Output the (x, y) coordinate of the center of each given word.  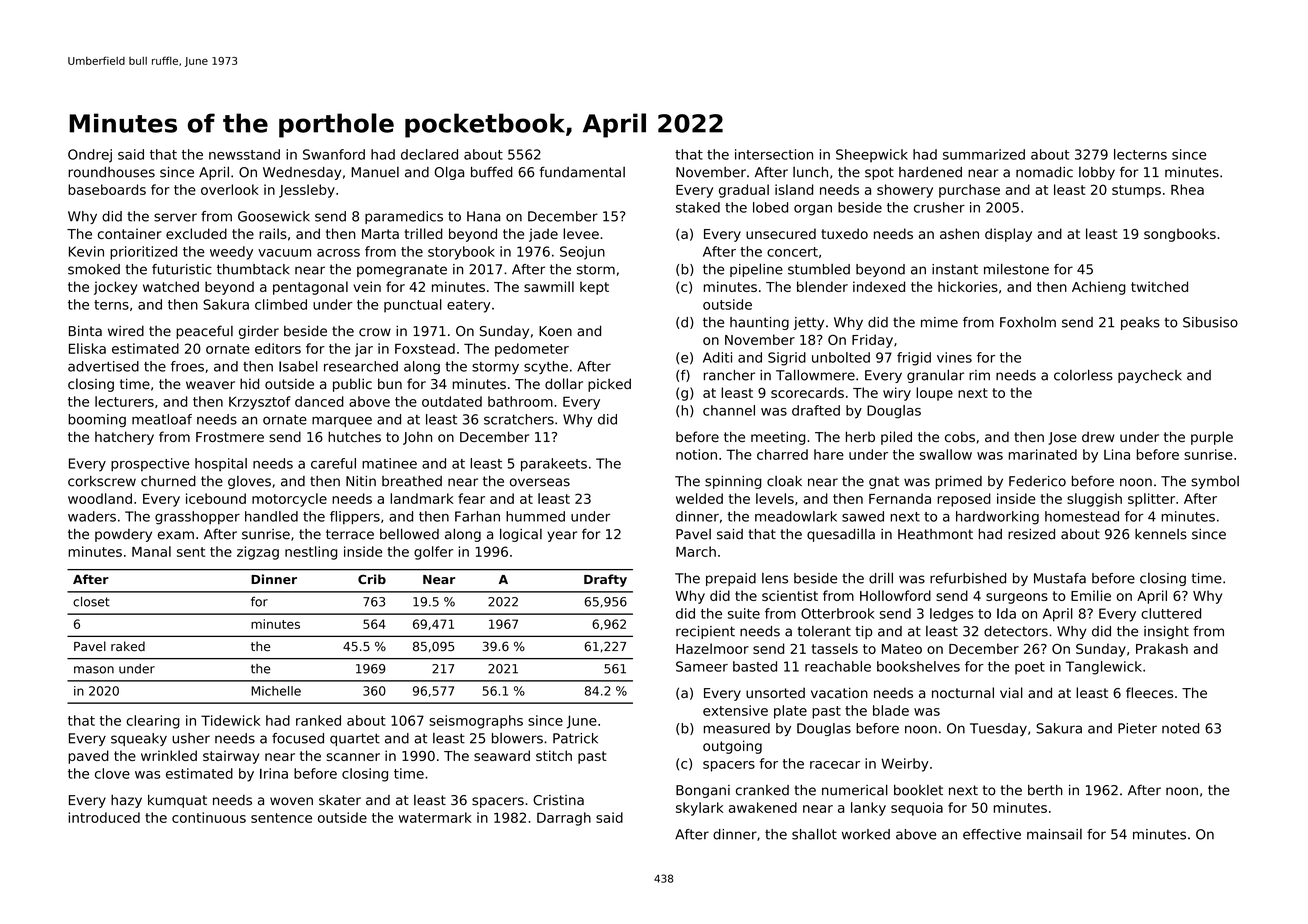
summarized (984, 154)
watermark (435, 817)
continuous (209, 817)
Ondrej (90, 156)
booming (97, 420)
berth (1045, 790)
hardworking (997, 518)
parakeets (554, 465)
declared (429, 154)
